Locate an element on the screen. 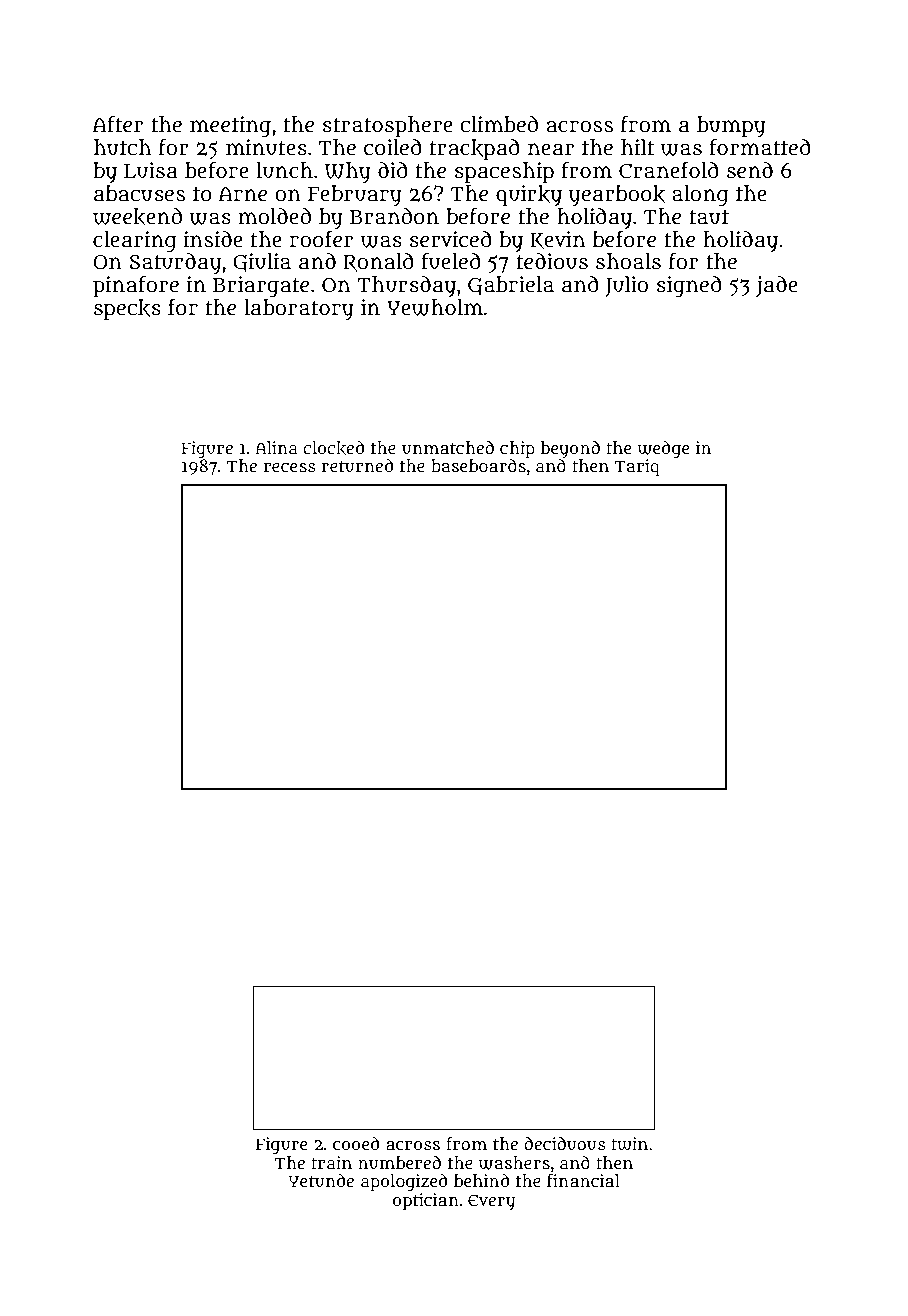 The width and height of the screenshot is (908, 1316). cooed is located at coordinates (356, 1143).
